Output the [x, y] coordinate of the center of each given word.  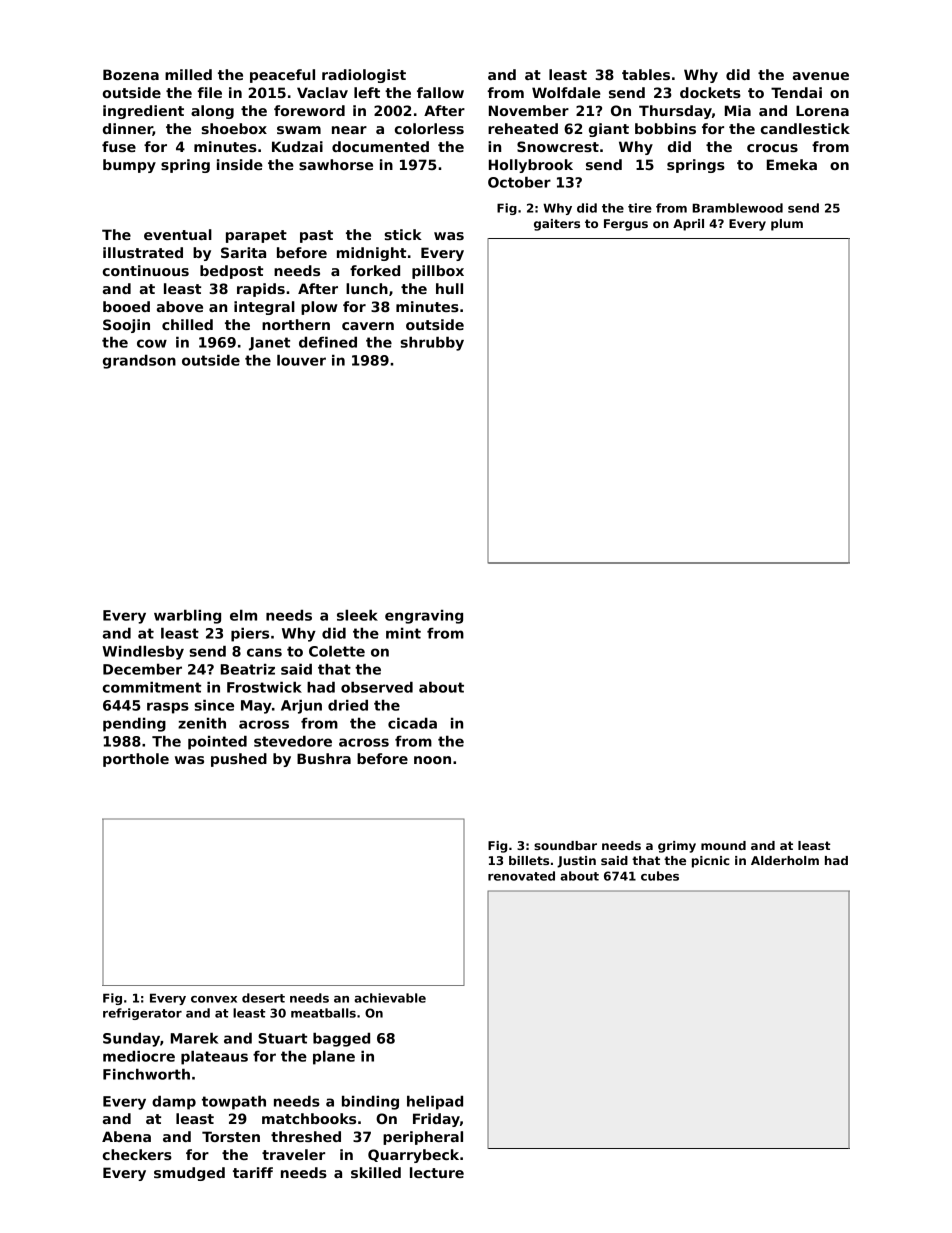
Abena [126, 1136]
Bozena [131, 74]
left [367, 92]
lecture [437, 1172]
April [688, 225]
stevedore [293, 741]
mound [723, 845]
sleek [357, 615]
